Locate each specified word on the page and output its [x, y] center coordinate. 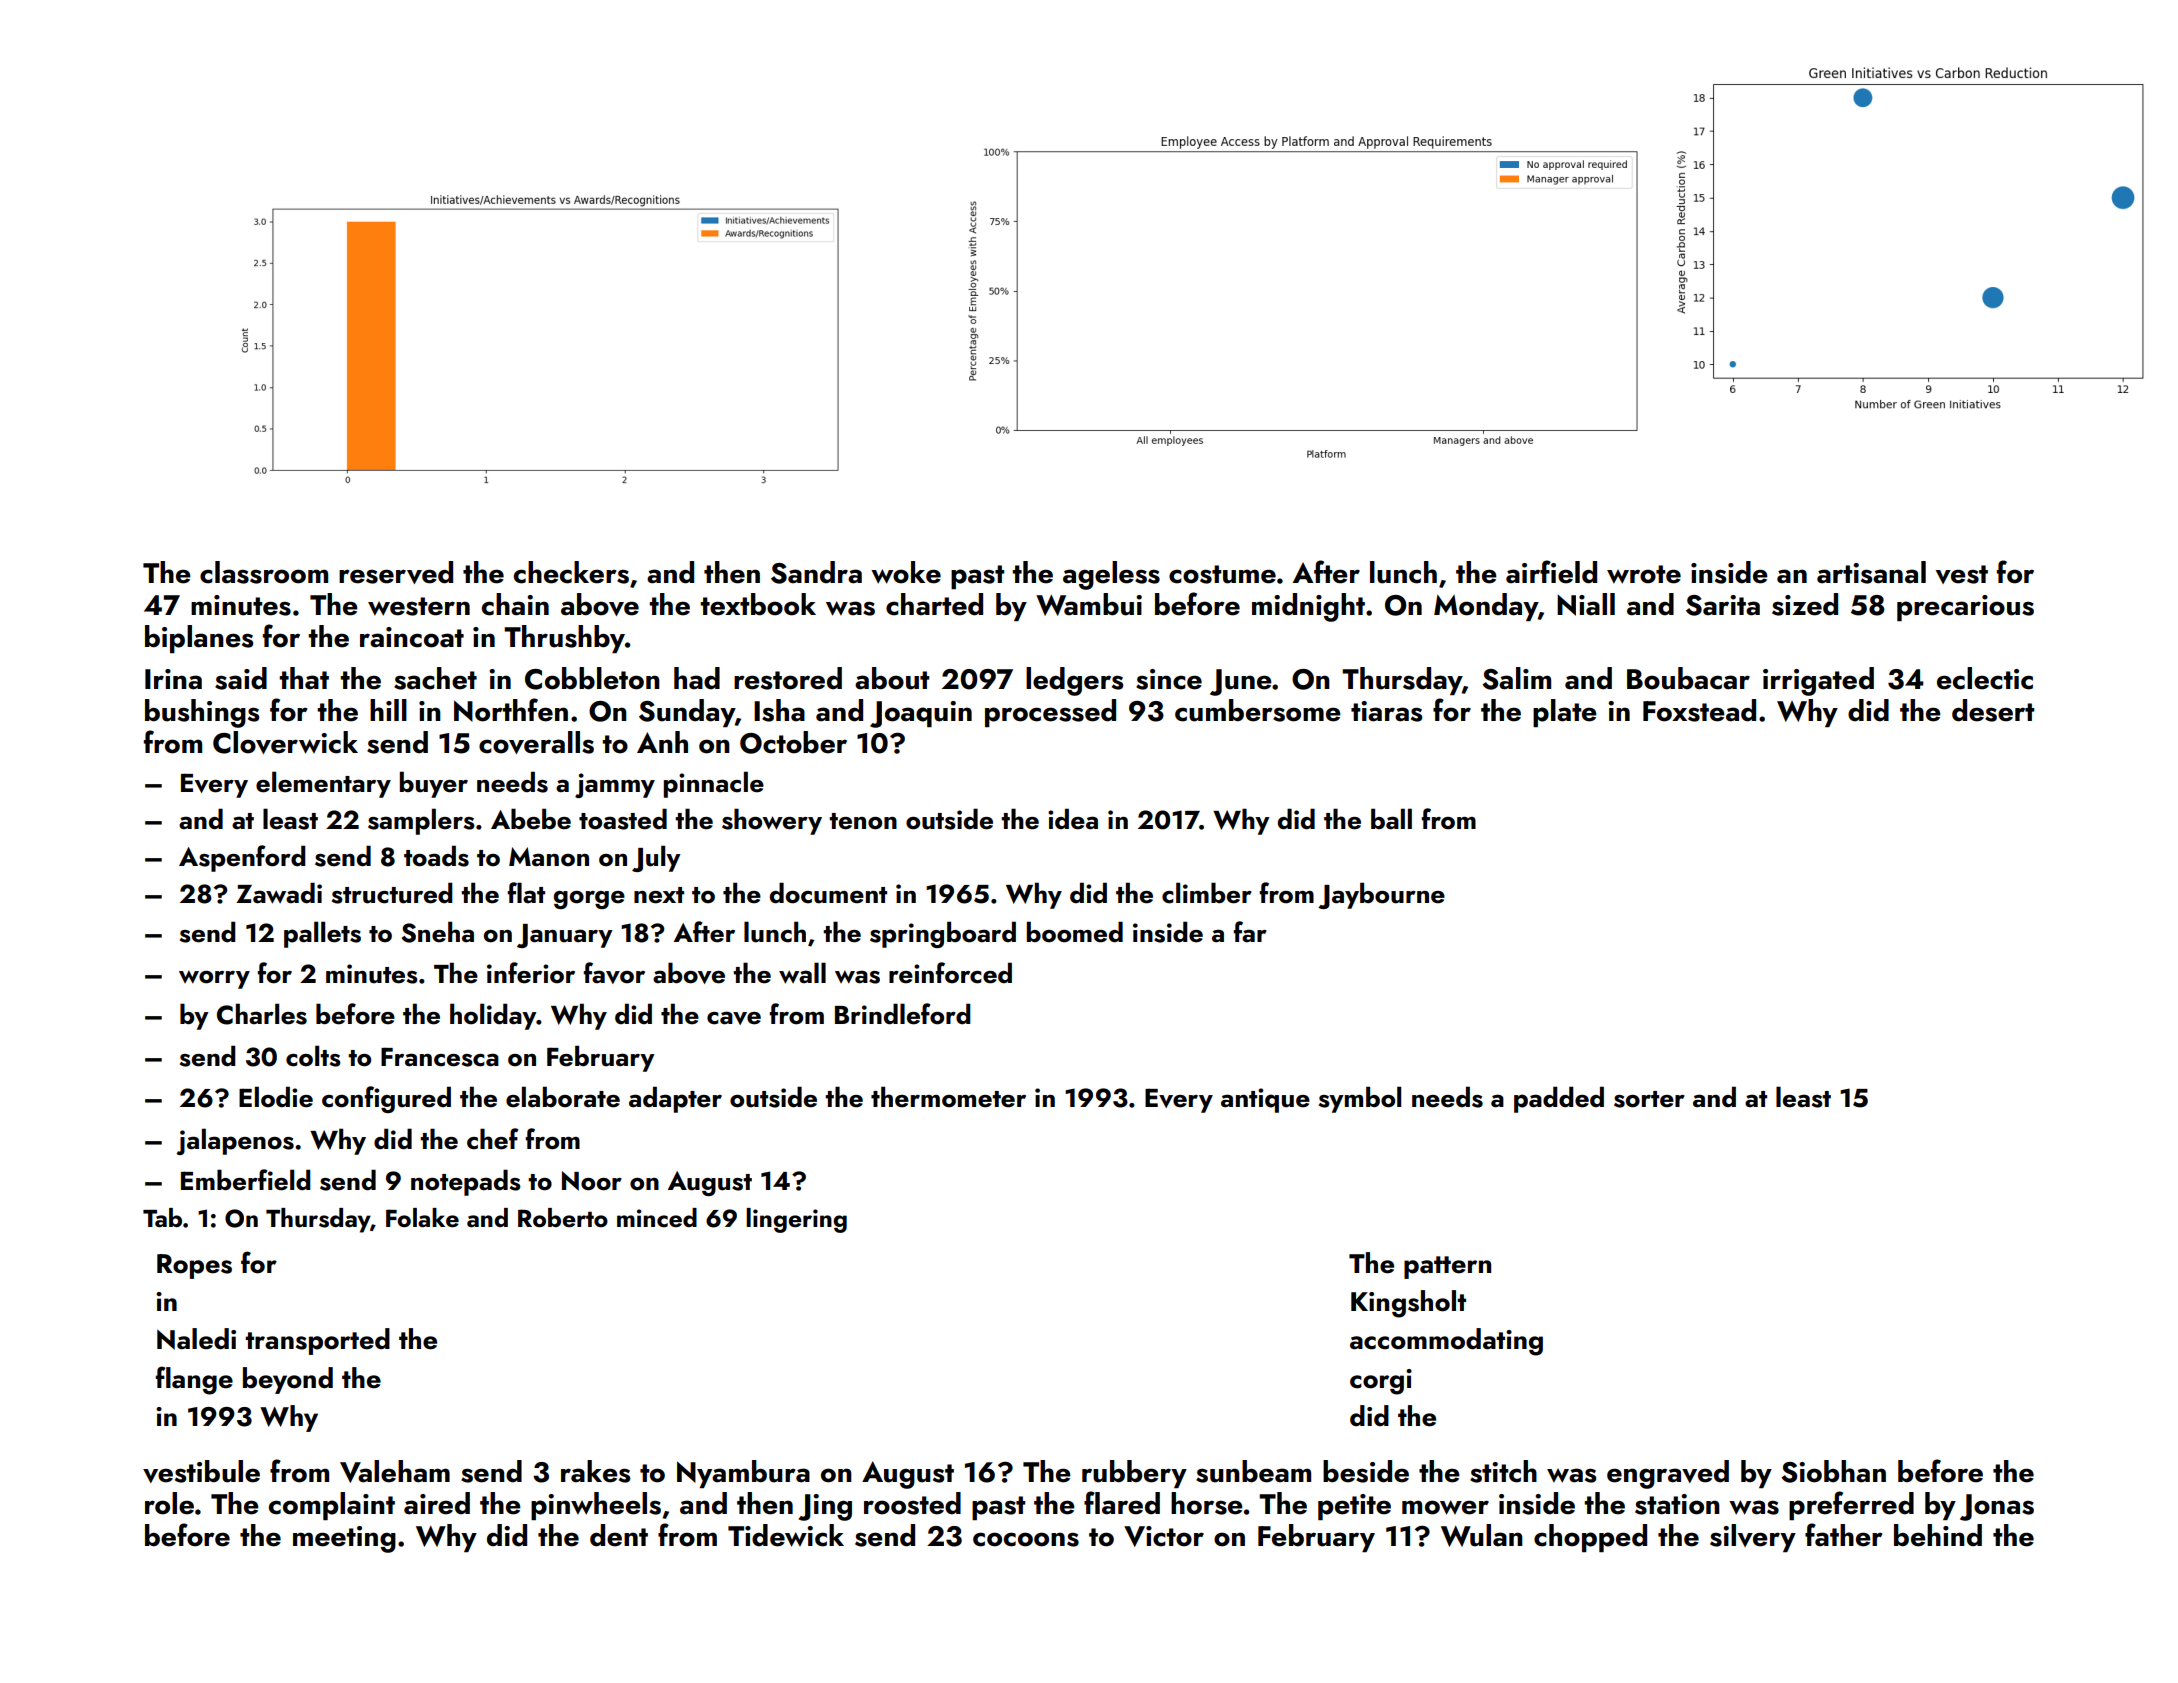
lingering [796, 1220]
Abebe [531, 819]
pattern [1447, 1267]
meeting [344, 1539]
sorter [1649, 1099]
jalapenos [235, 1141]
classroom [264, 572]
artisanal [1871, 572]
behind [1938, 1535]
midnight [1308, 607]
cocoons [1026, 1539]
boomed [1074, 932]
